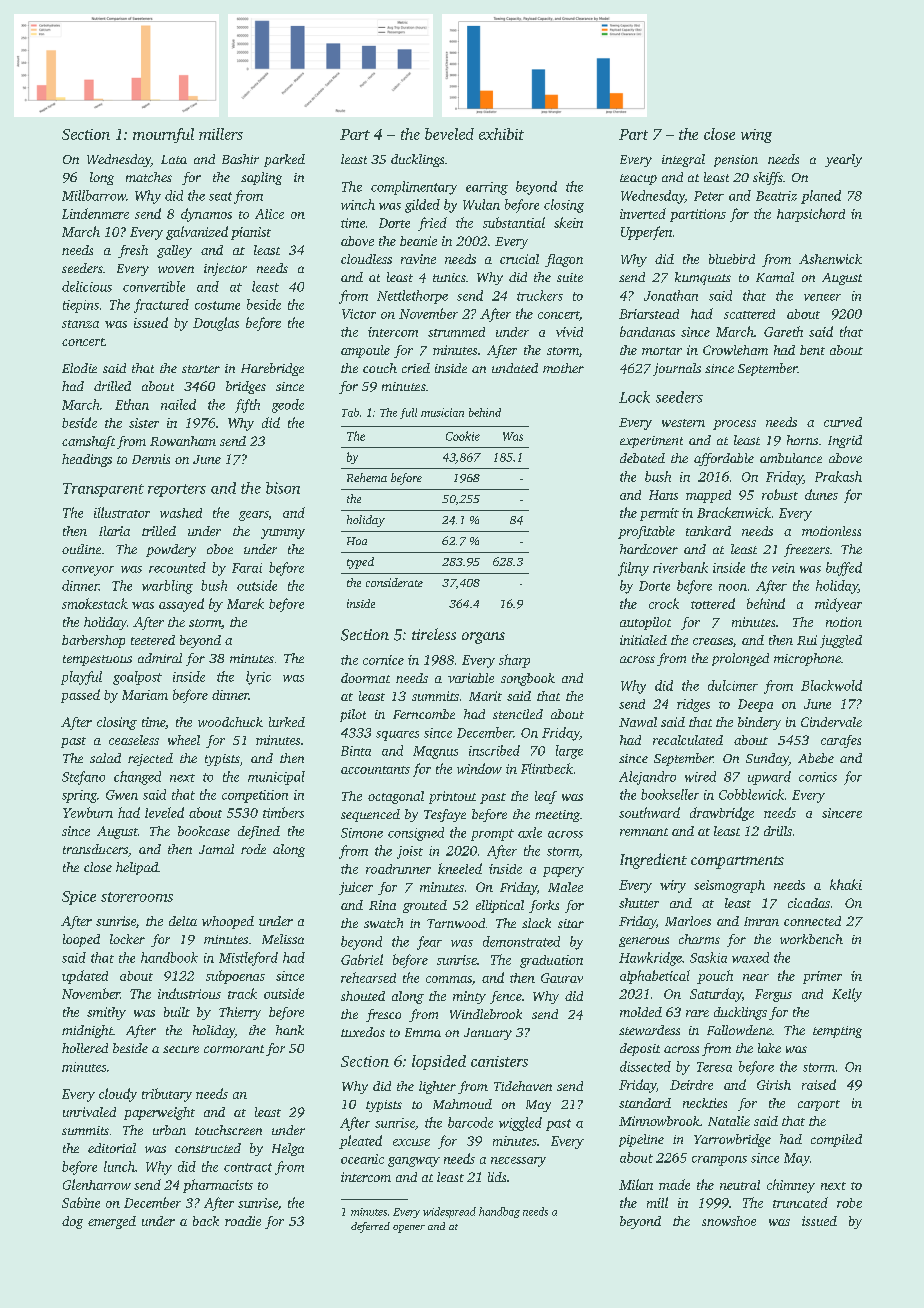 This image has width=924, height=1308. Describe the element at coordinates (163, 135) in the image. I see `mournful` at that location.
